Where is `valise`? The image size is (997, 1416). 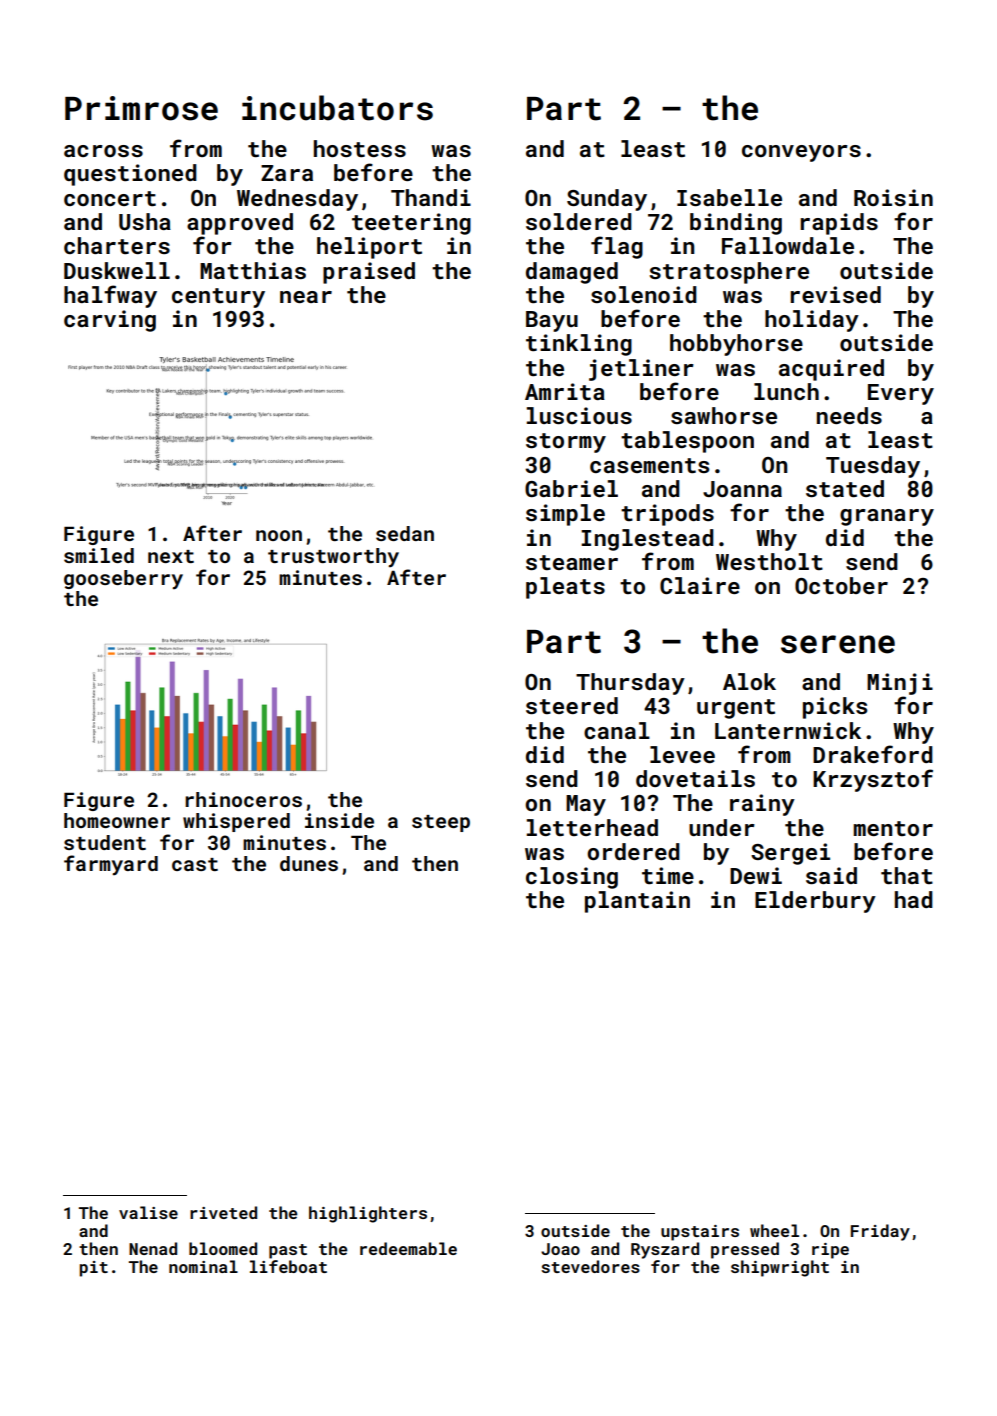 valise is located at coordinates (148, 1212).
